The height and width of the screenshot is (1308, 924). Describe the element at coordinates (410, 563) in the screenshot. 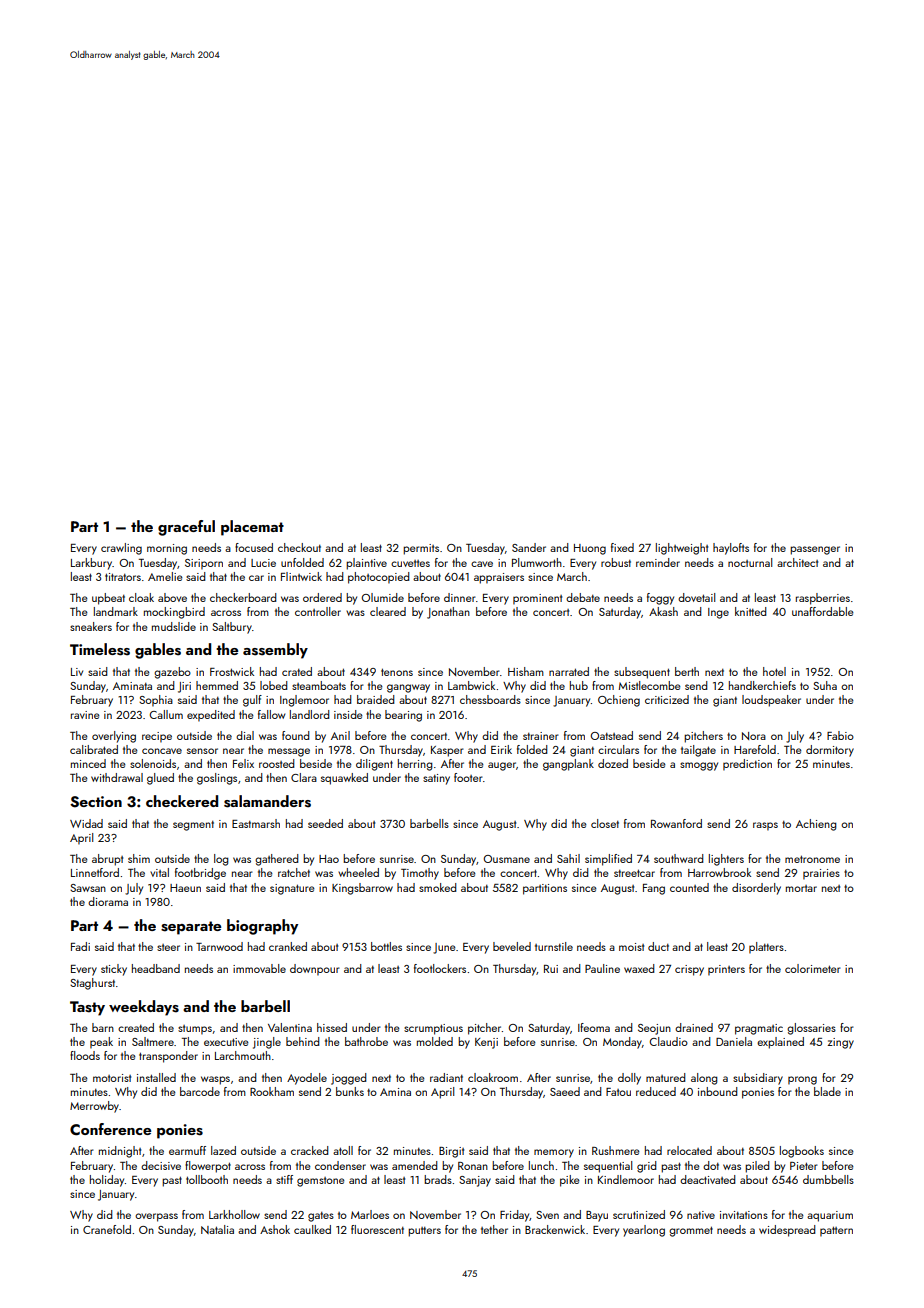

I see `cuvettes` at that location.
